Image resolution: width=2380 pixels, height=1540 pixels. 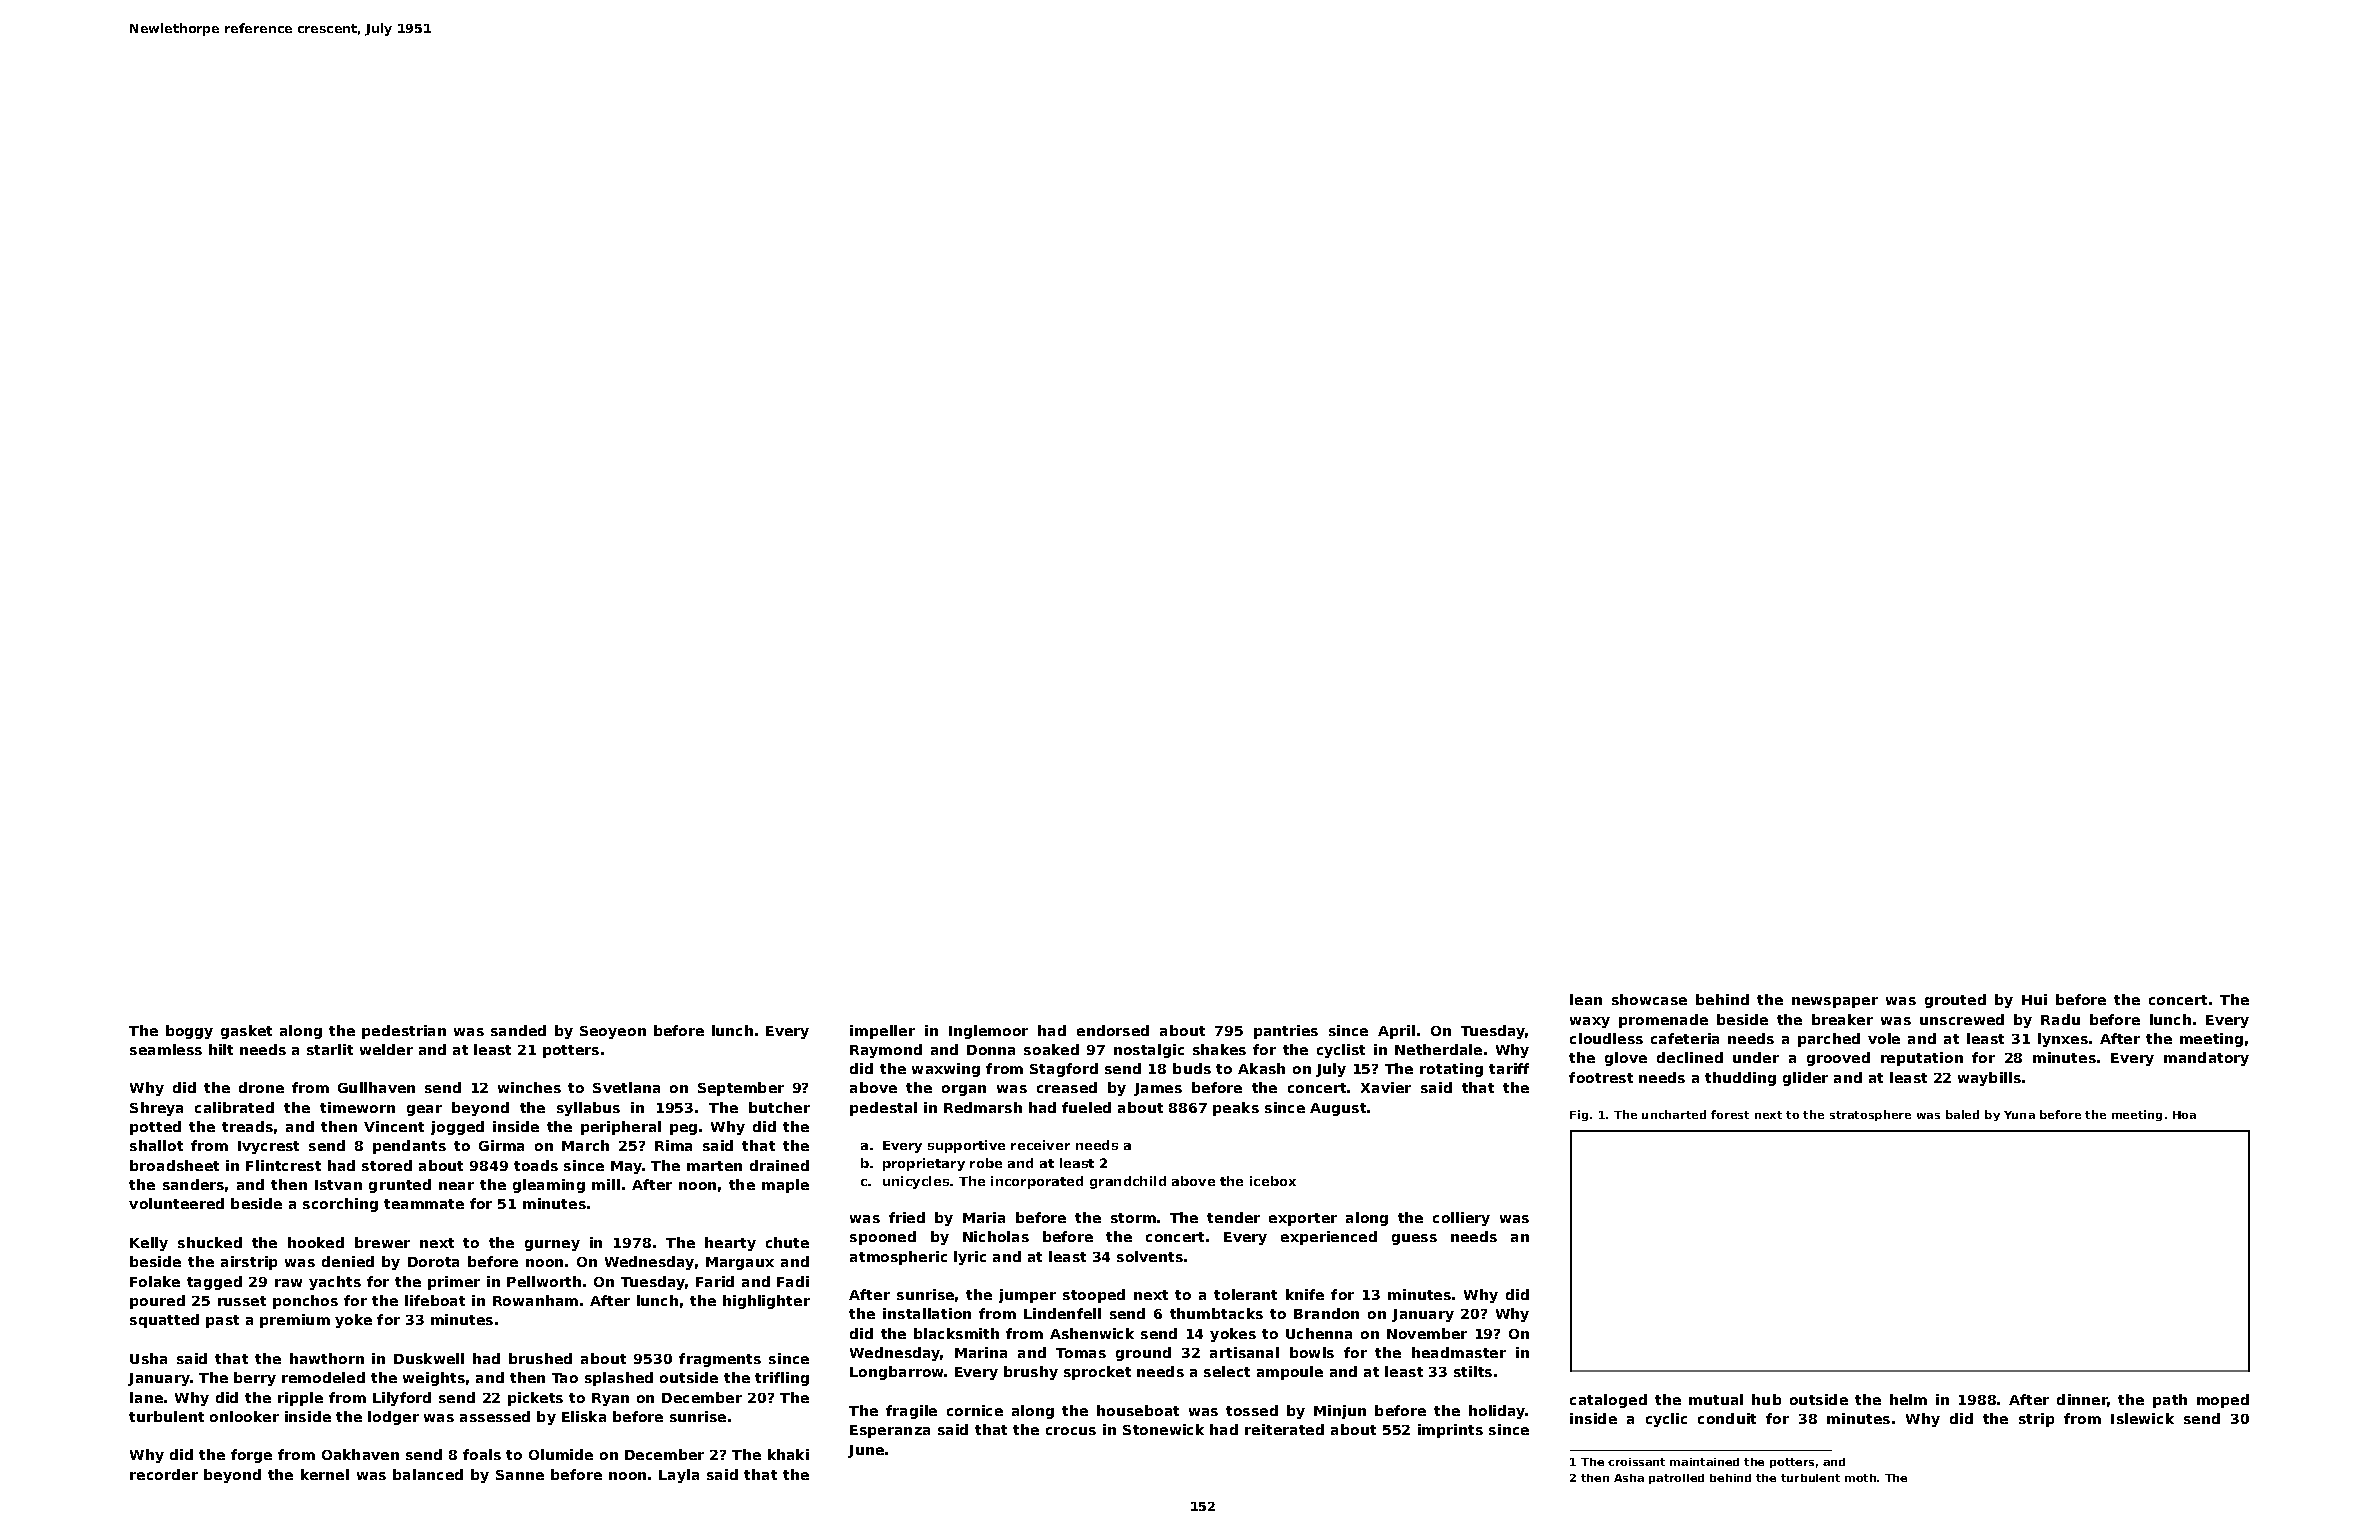 What do you see at coordinates (1835, 1002) in the screenshot?
I see `newspaper` at bounding box center [1835, 1002].
